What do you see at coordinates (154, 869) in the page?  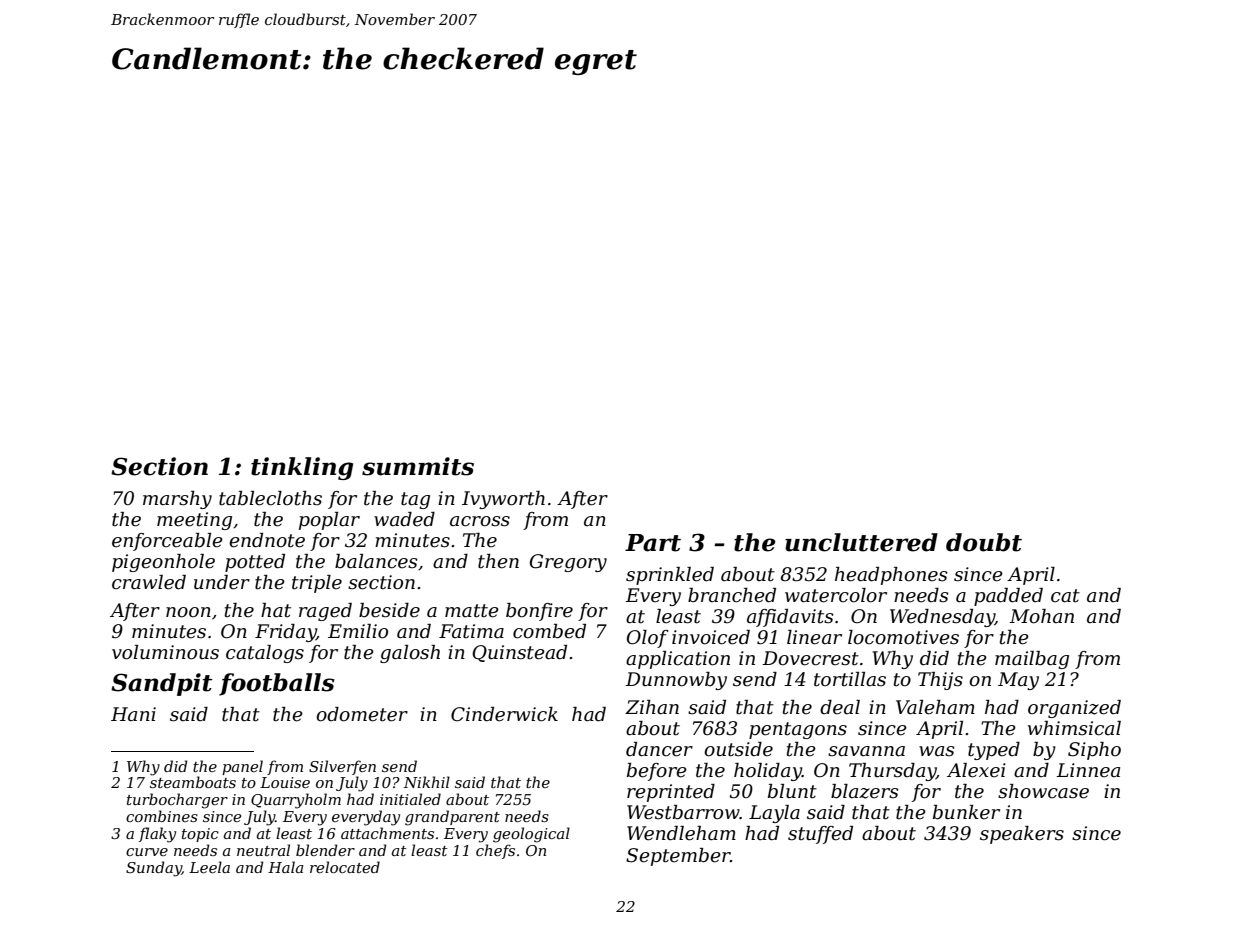 I see `Sunday` at bounding box center [154, 869].
